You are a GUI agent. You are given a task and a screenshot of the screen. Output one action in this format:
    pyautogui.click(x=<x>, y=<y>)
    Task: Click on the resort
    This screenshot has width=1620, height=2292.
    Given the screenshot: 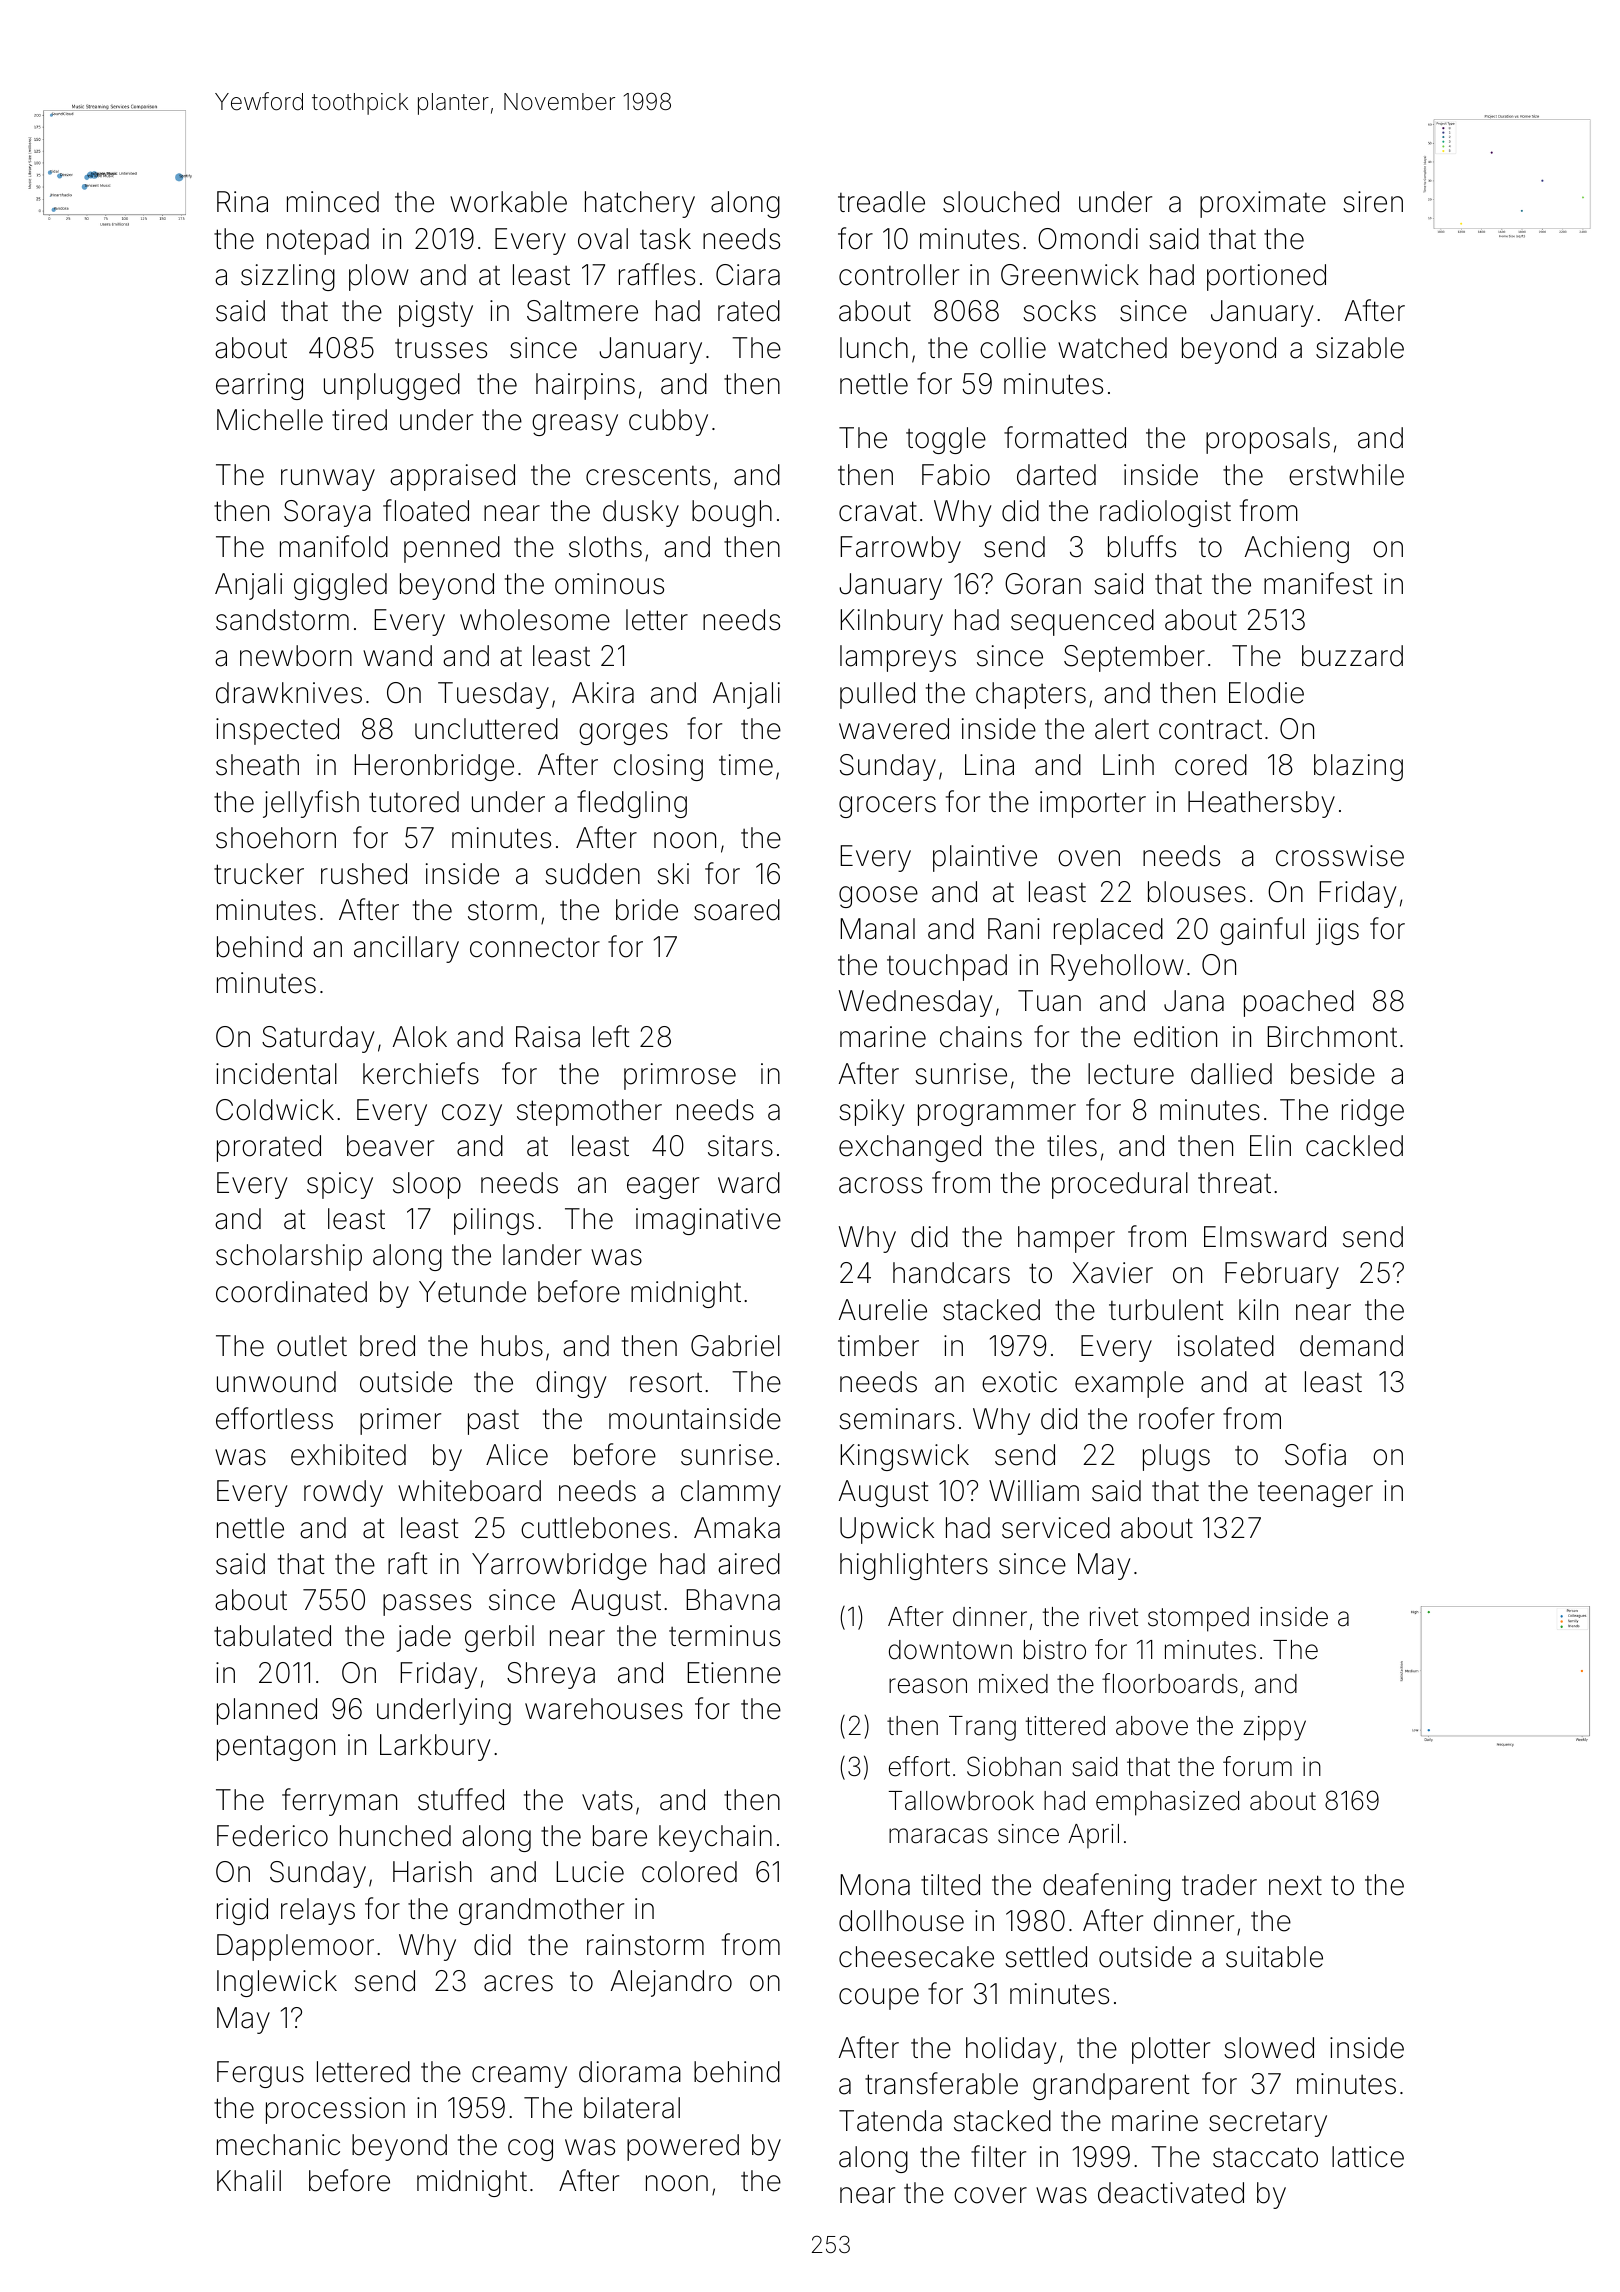 What is the action you would take?
    pyautogui.click(x=666, y=1383)
